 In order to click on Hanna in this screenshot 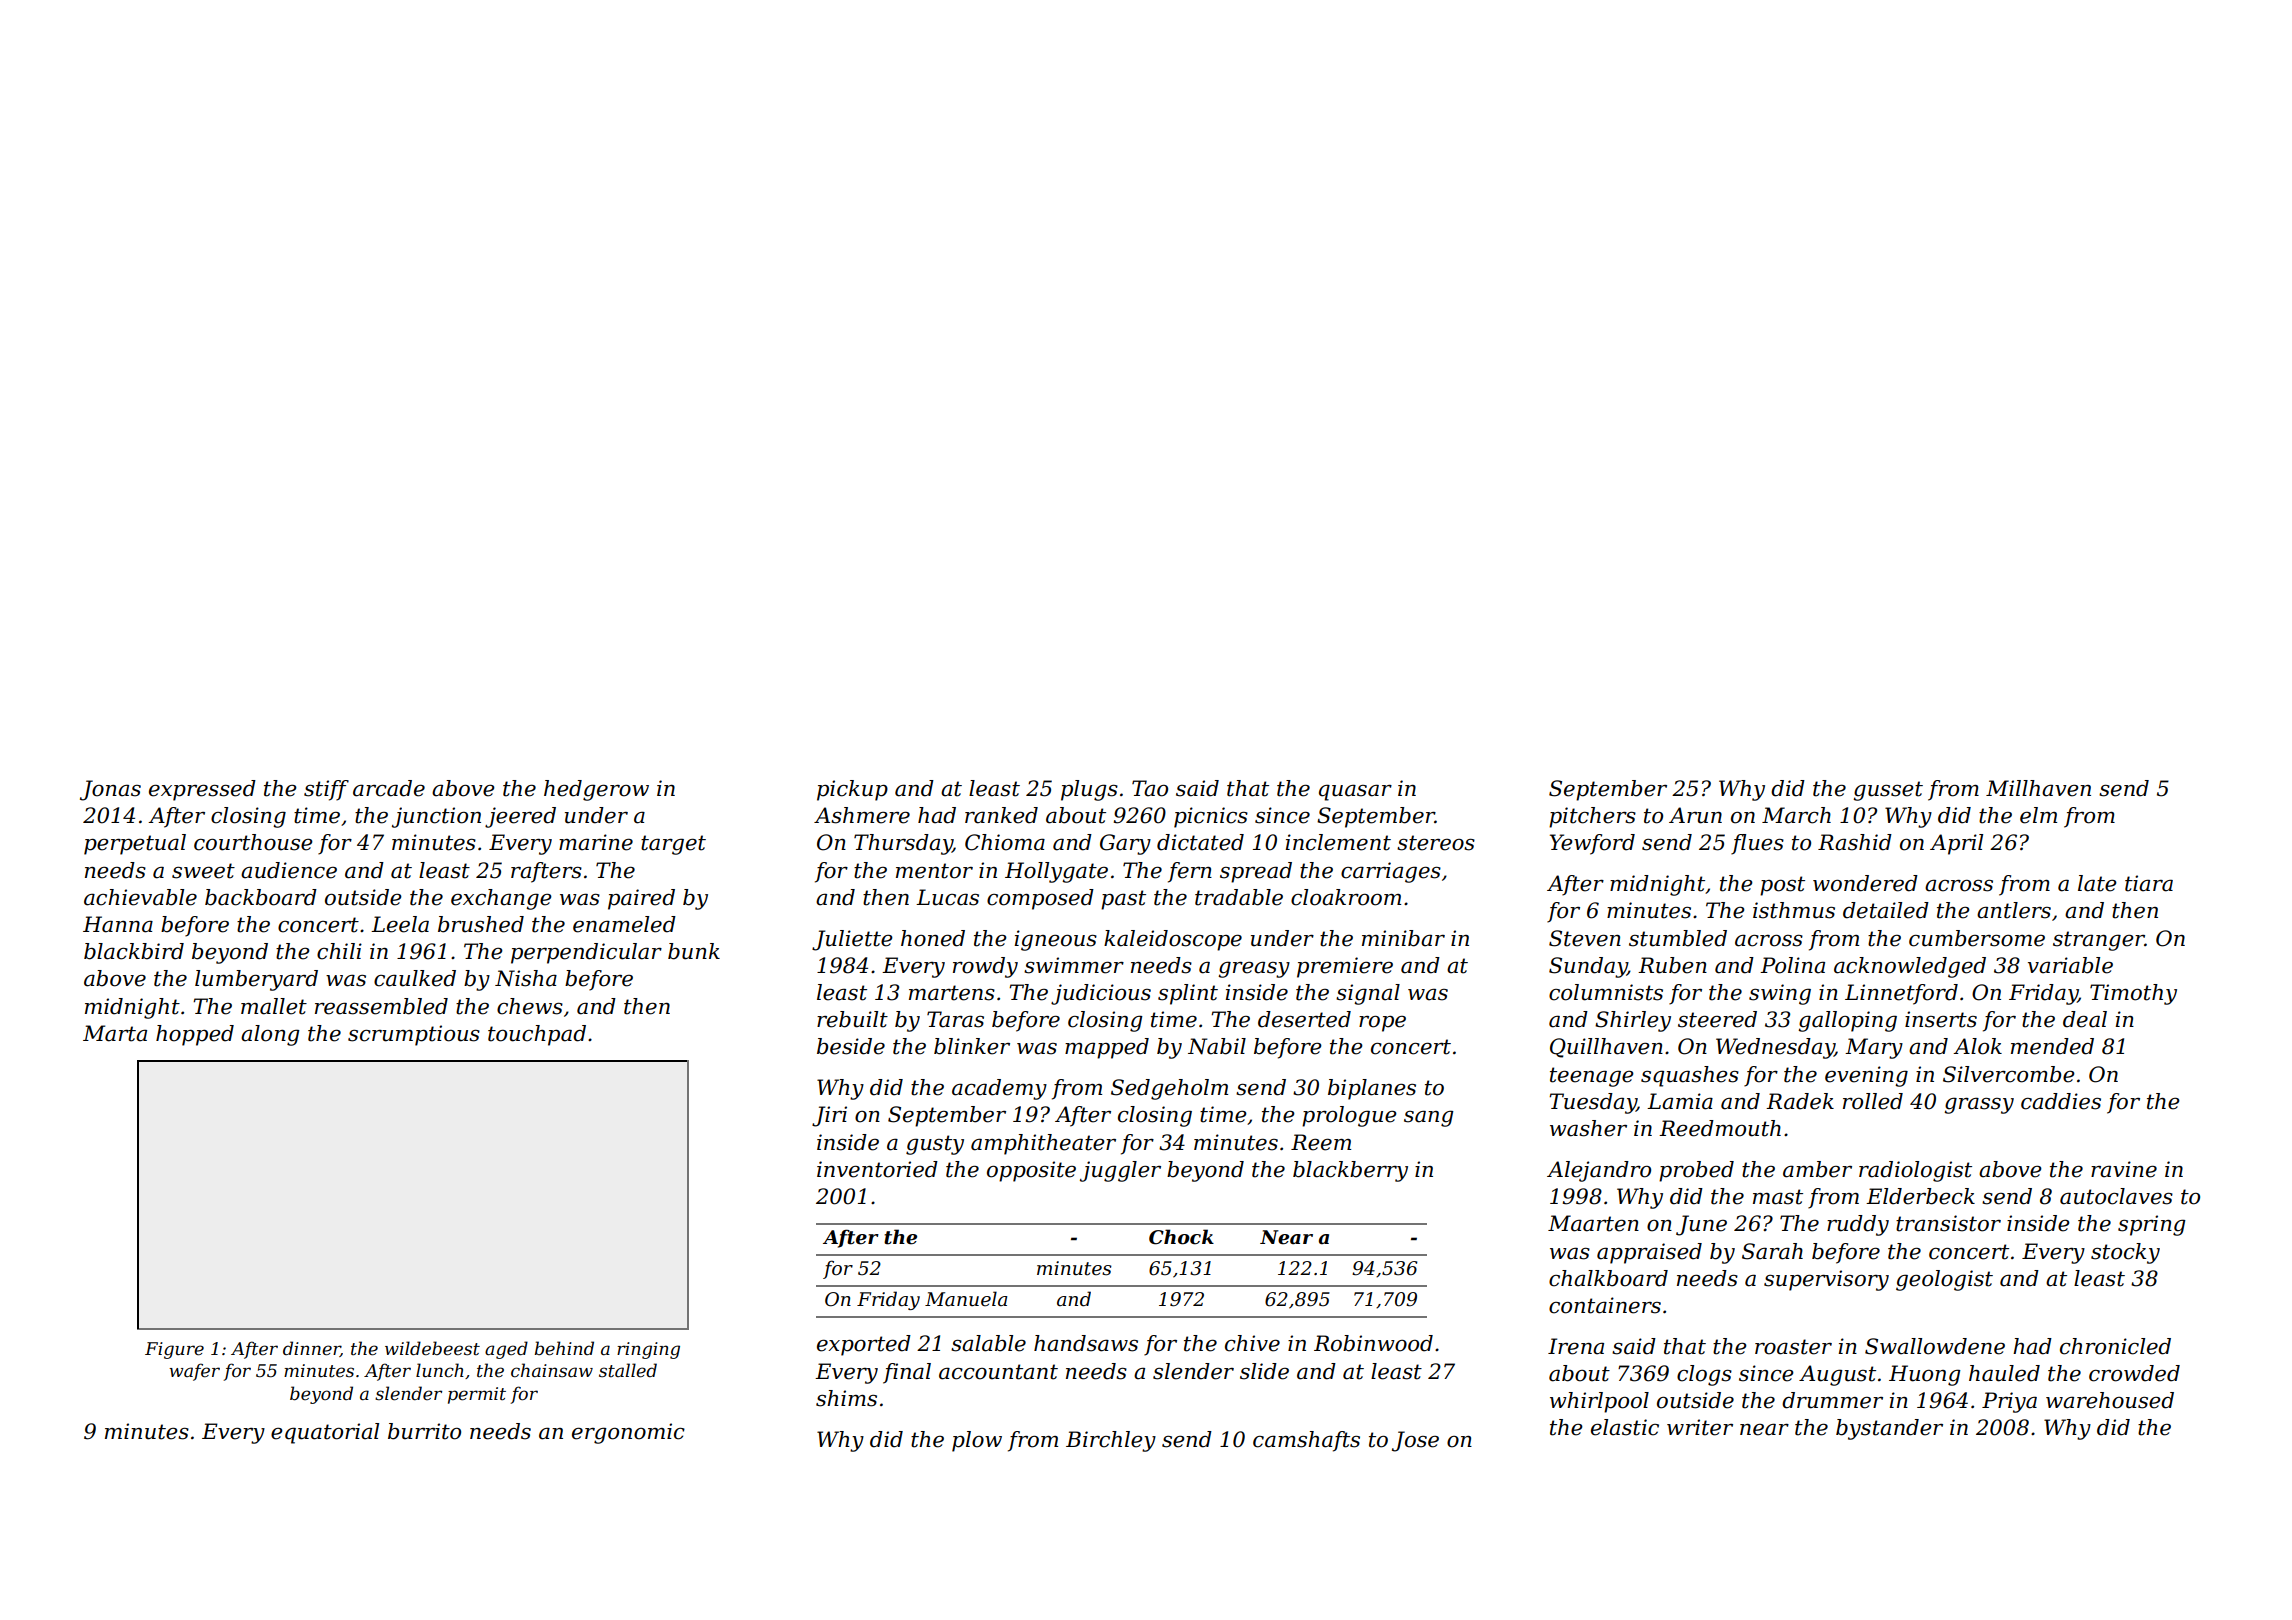, I will do `click(118, 924)`.
